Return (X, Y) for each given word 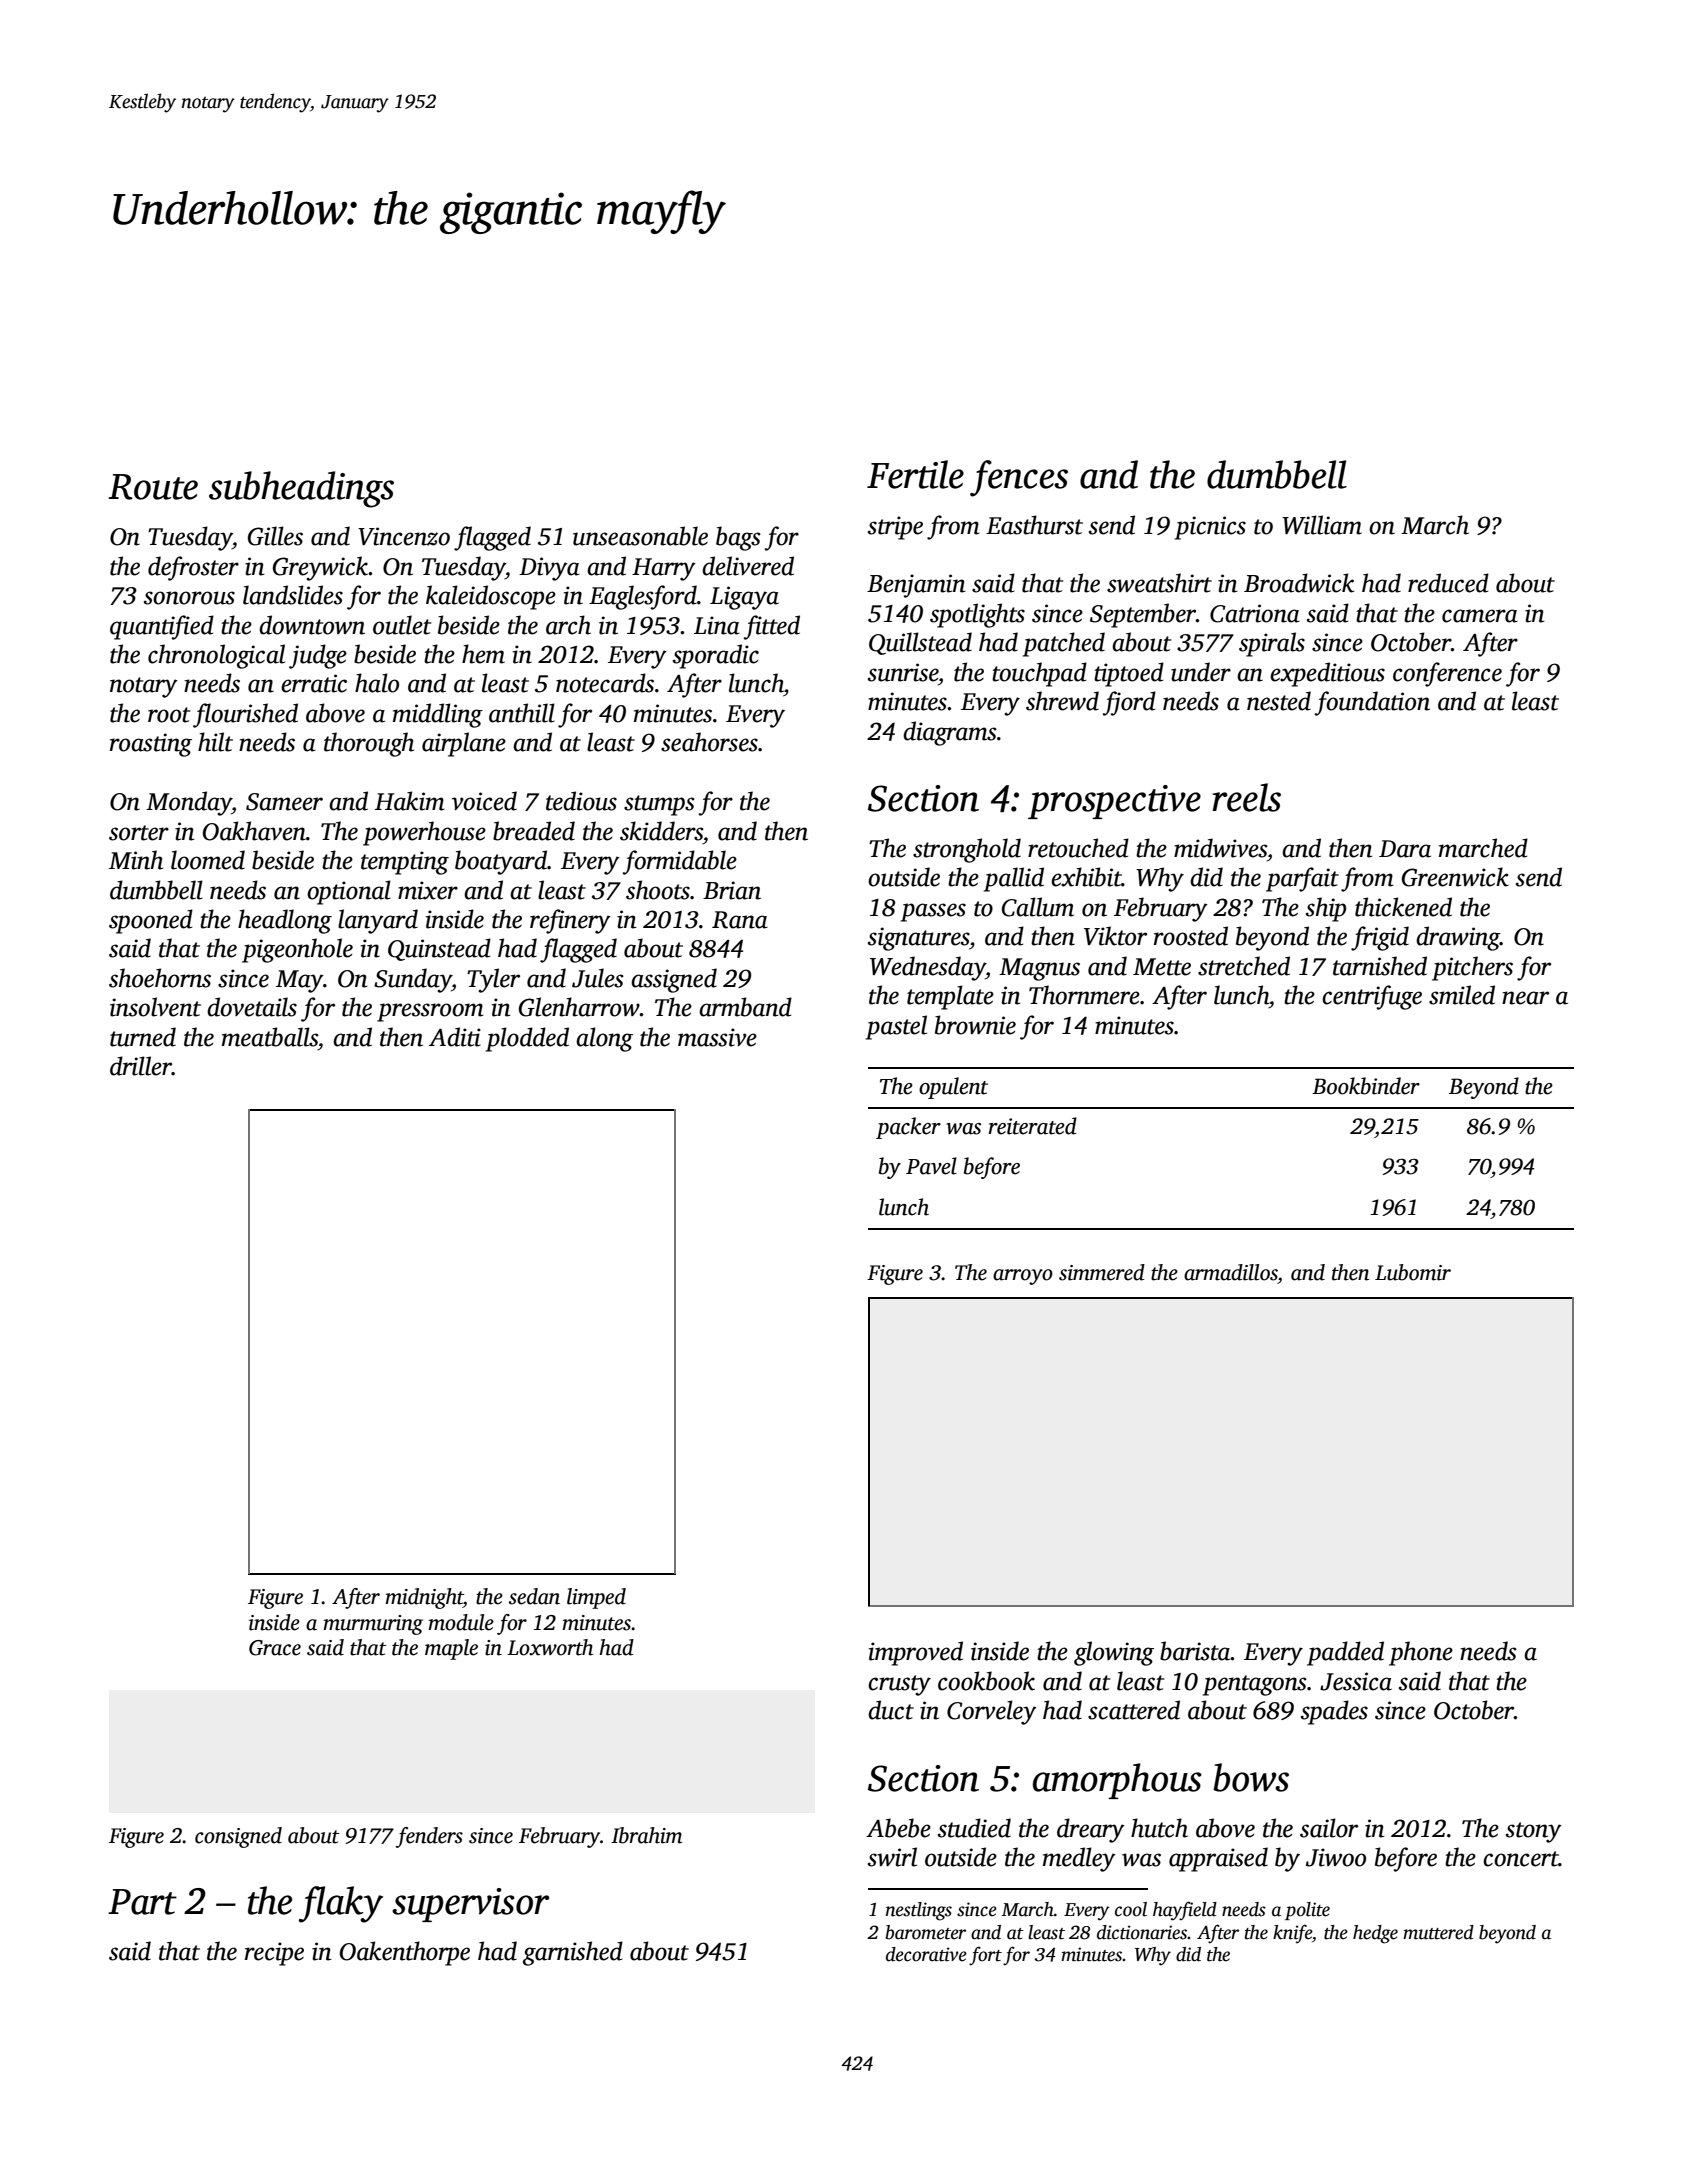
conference (1447, 674)
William (1322, 525)
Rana (740, 920)
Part (142, 1902)
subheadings (301, 489)
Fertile (915, 474)
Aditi (455, 1037)
